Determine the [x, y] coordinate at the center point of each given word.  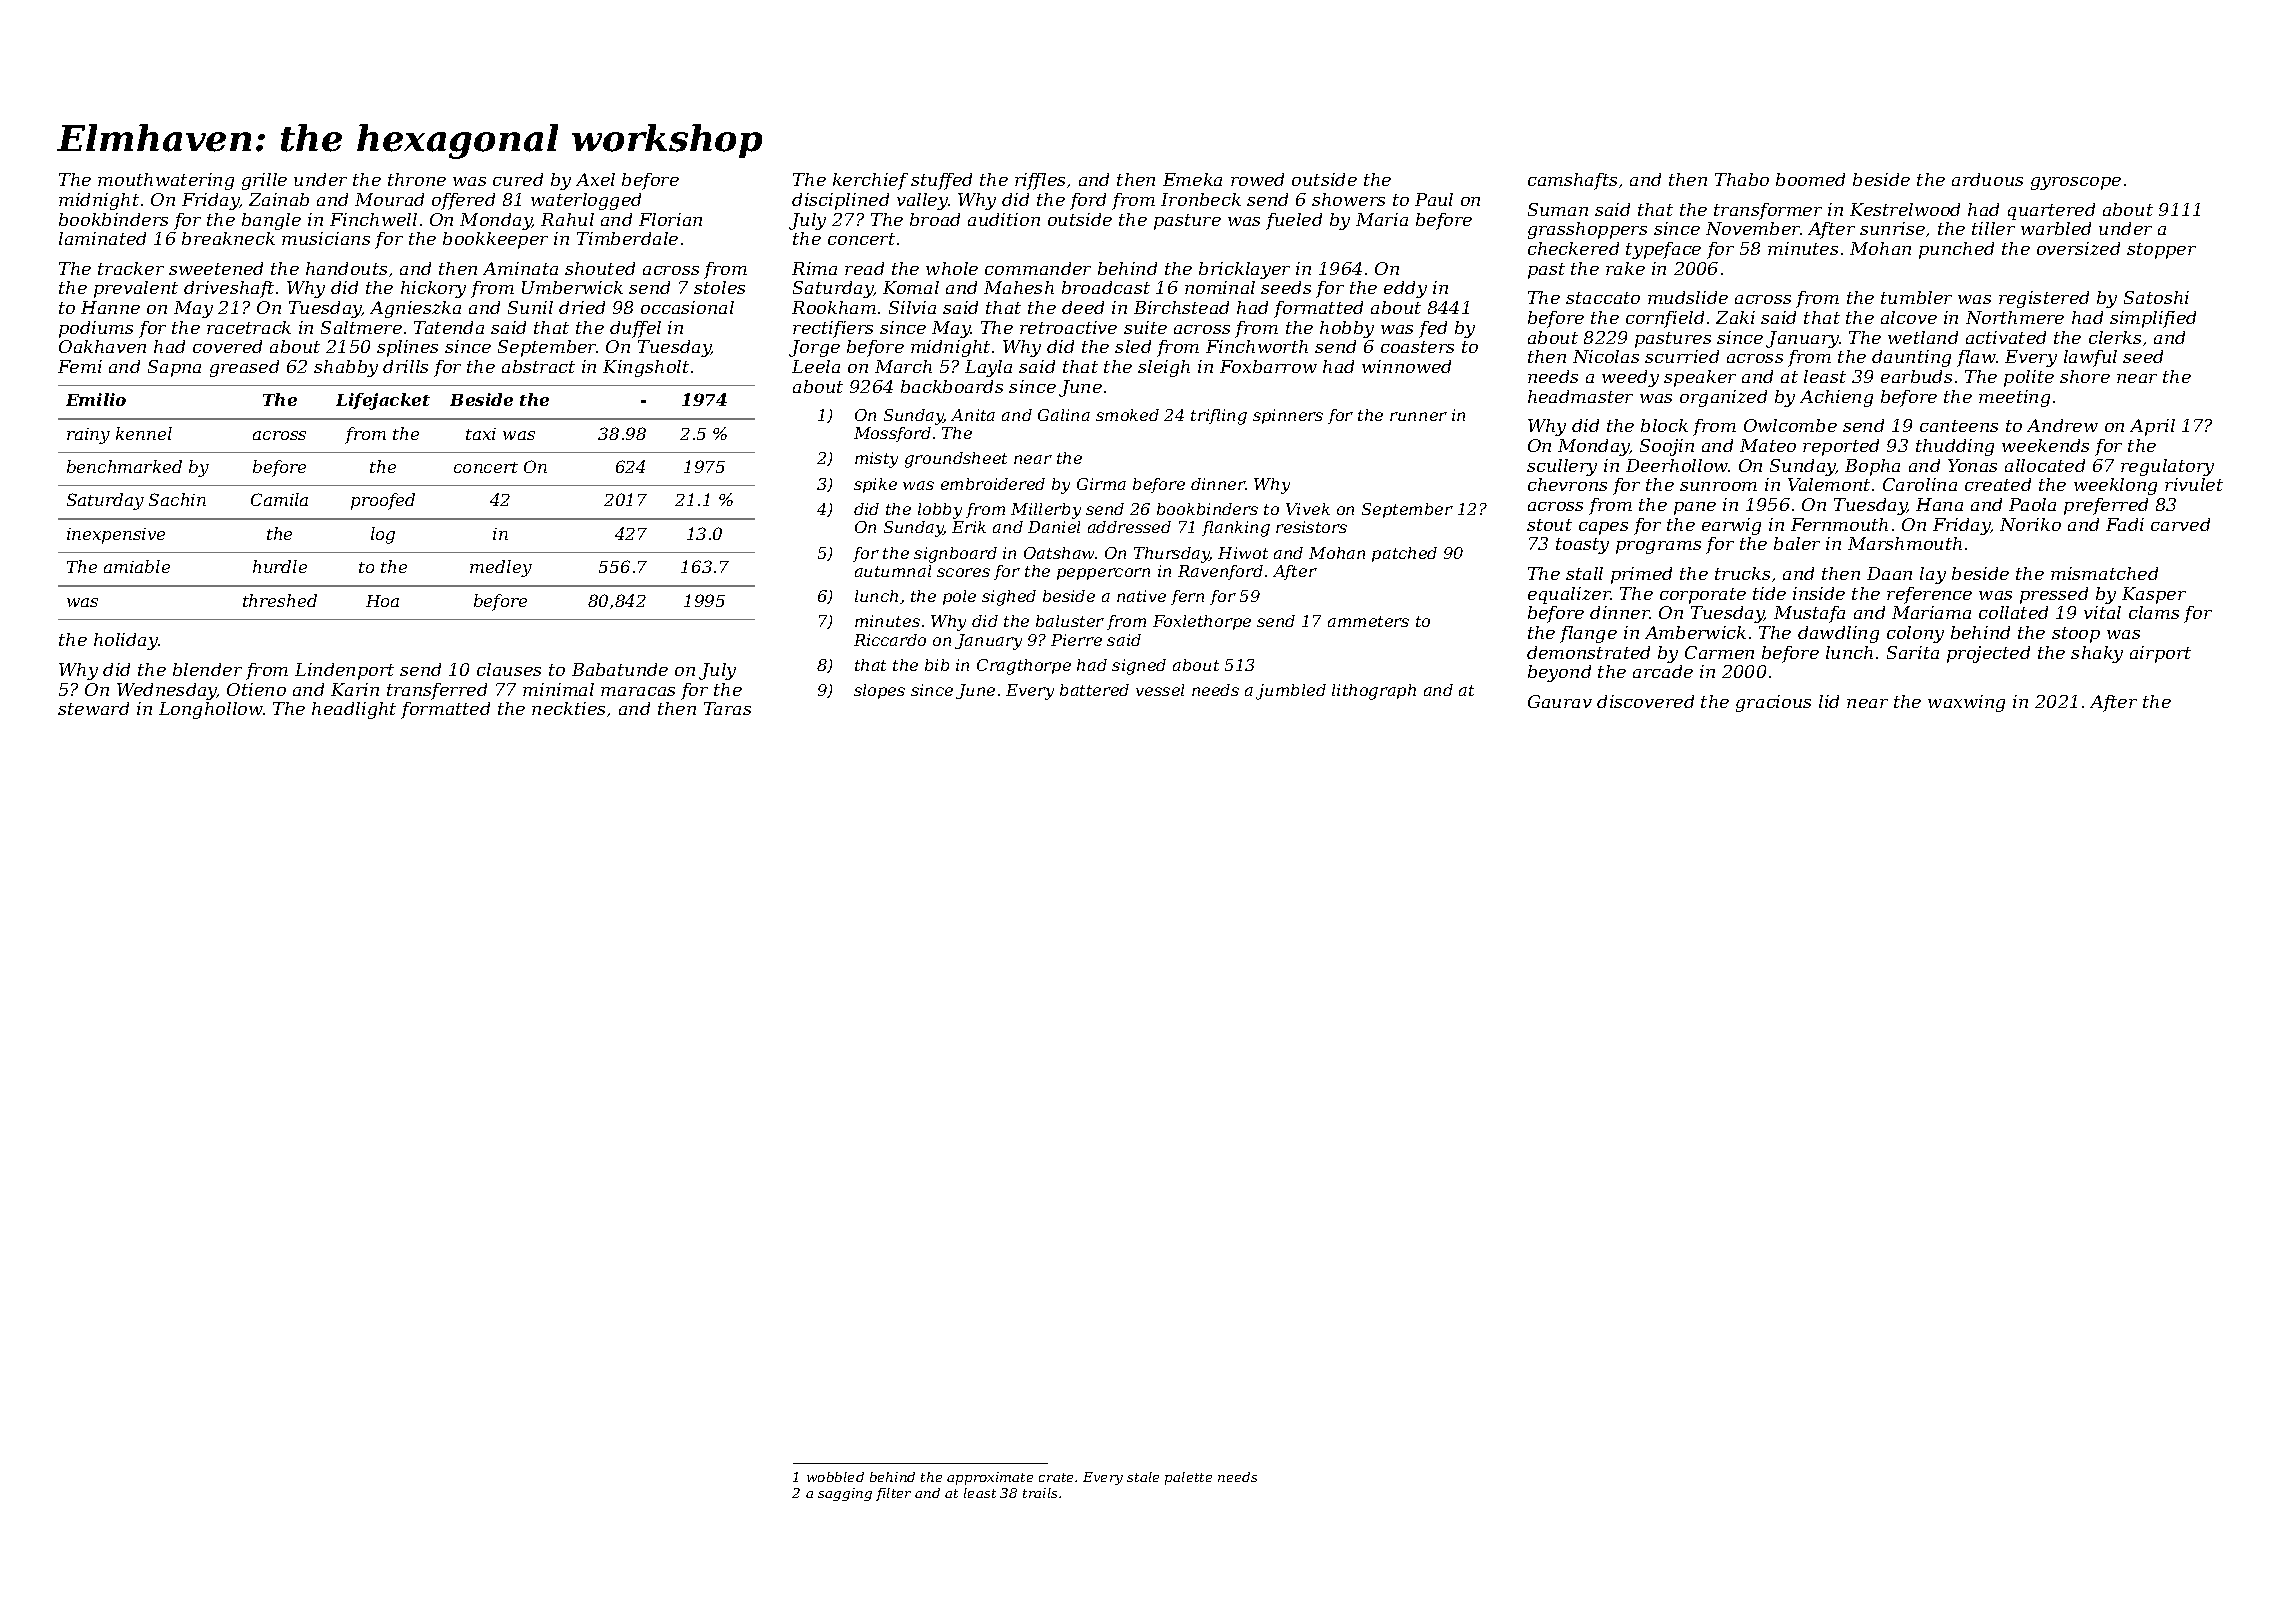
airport [2160, 654]
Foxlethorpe [1202, 622]
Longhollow [211, 710]
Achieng [1836, 398]
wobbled [835, 1477]
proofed [383, 501]
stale [1143, 1477]
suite [1145, 327]
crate [1056, 1477]
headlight [354, 710]
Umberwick [572, 287]
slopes [879, 691]
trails [1040, 1493]
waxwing [1966, 703]
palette [1188, 1478]
